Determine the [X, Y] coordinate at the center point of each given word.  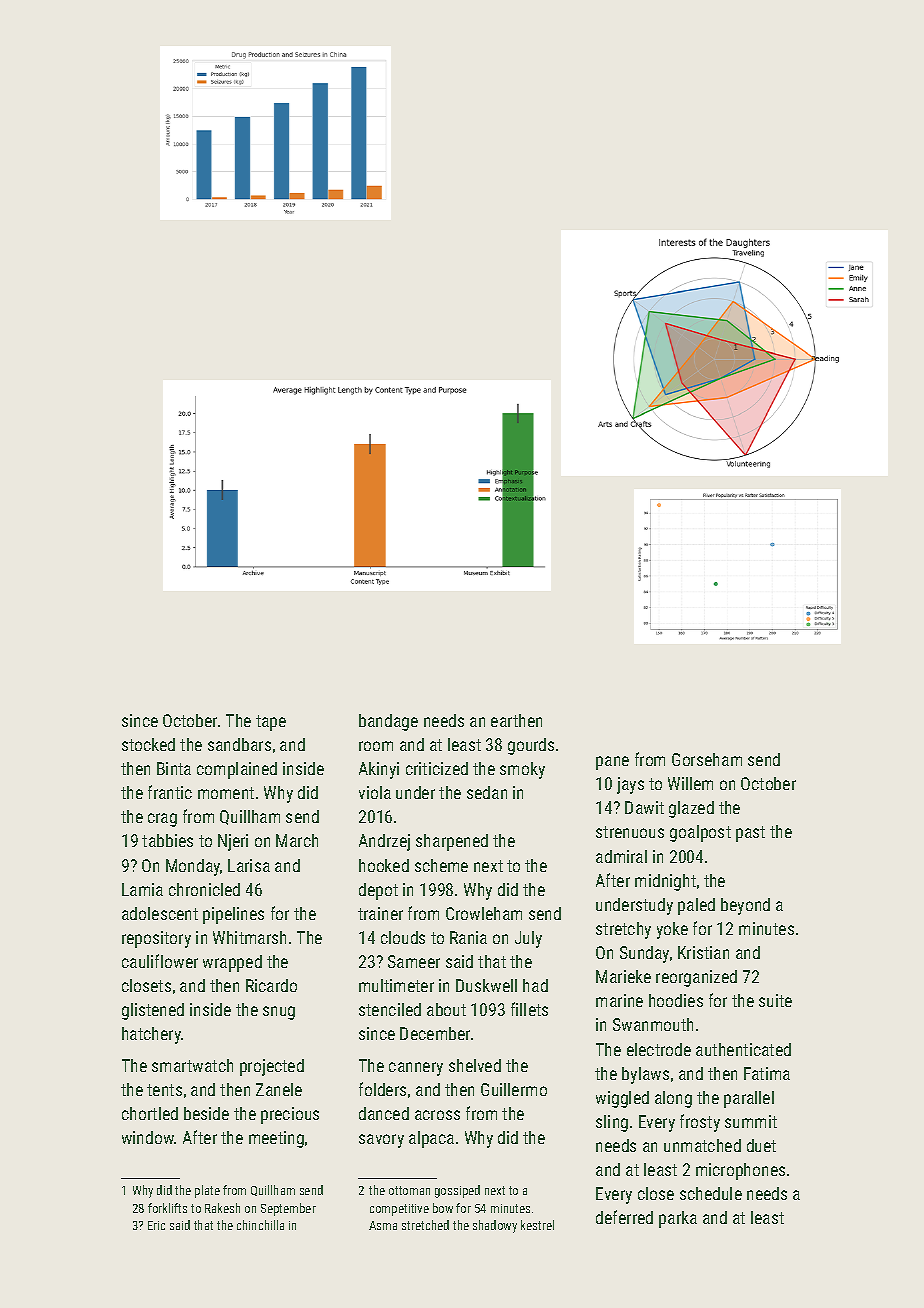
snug [279, 1013]
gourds [531, 746]
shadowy [495, 1226]
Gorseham [707, 759]
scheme [441, 865]
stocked [148, 744]
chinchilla [260, 1225]
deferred [624, 1217]
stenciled [390, 1009]
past [750, 834]
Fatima [767, 1073]
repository [156, 939]
